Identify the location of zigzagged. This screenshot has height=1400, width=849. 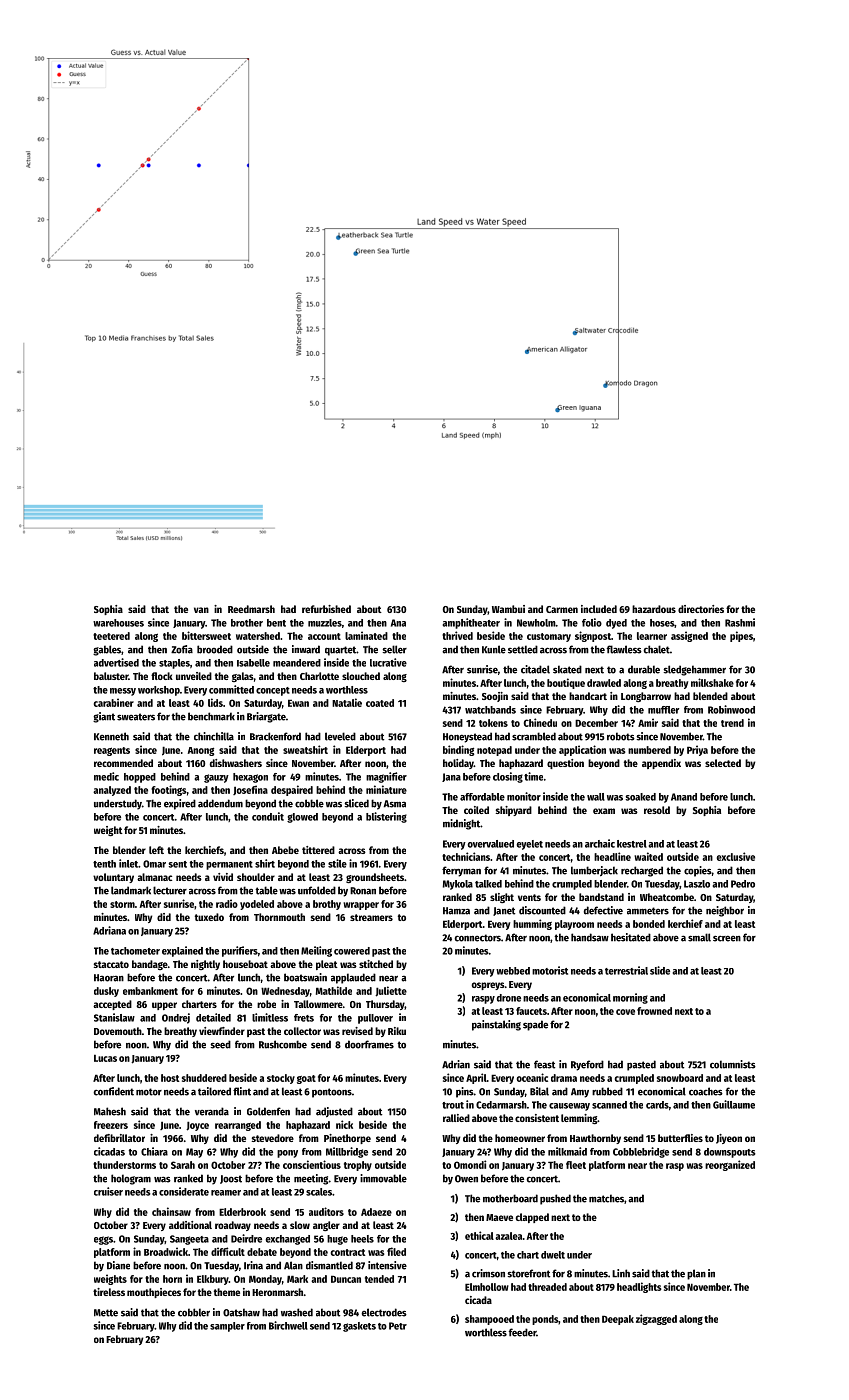
(656, 1319).
